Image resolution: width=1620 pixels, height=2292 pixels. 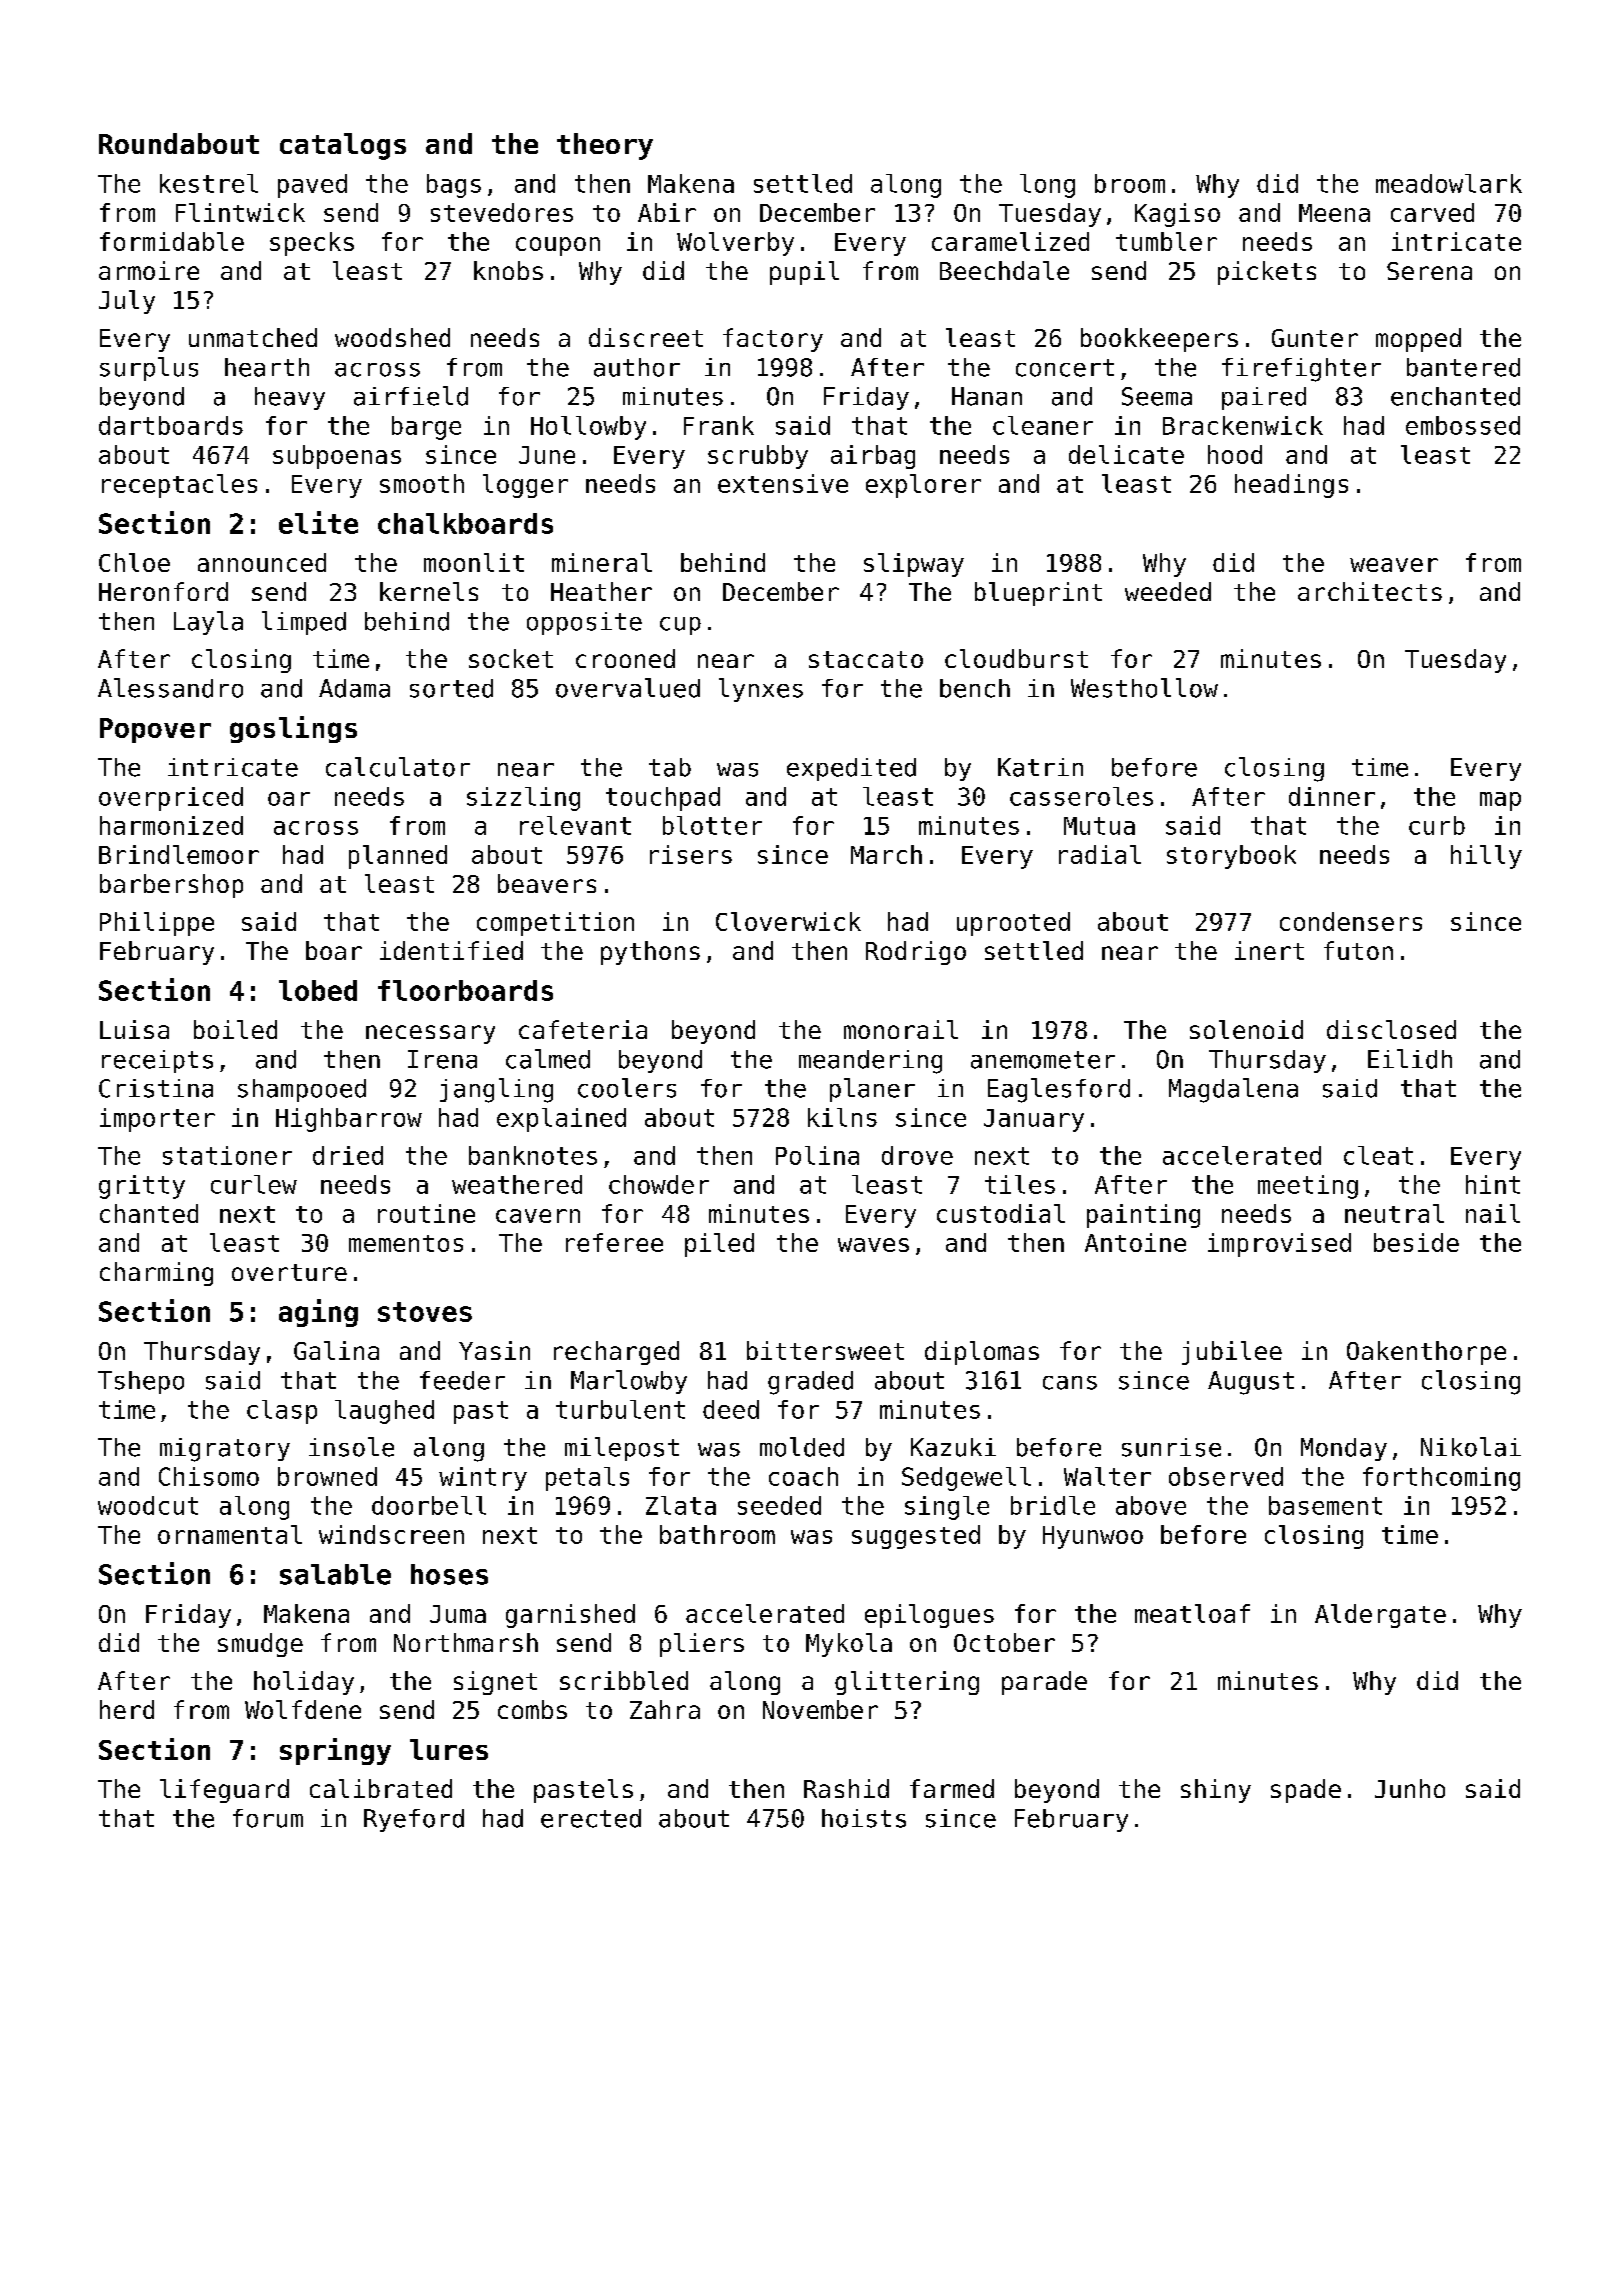 What do you see at coordinates (268, 1818) in the screenshot?
I see `forum` at bounding box center [268, 1818].
